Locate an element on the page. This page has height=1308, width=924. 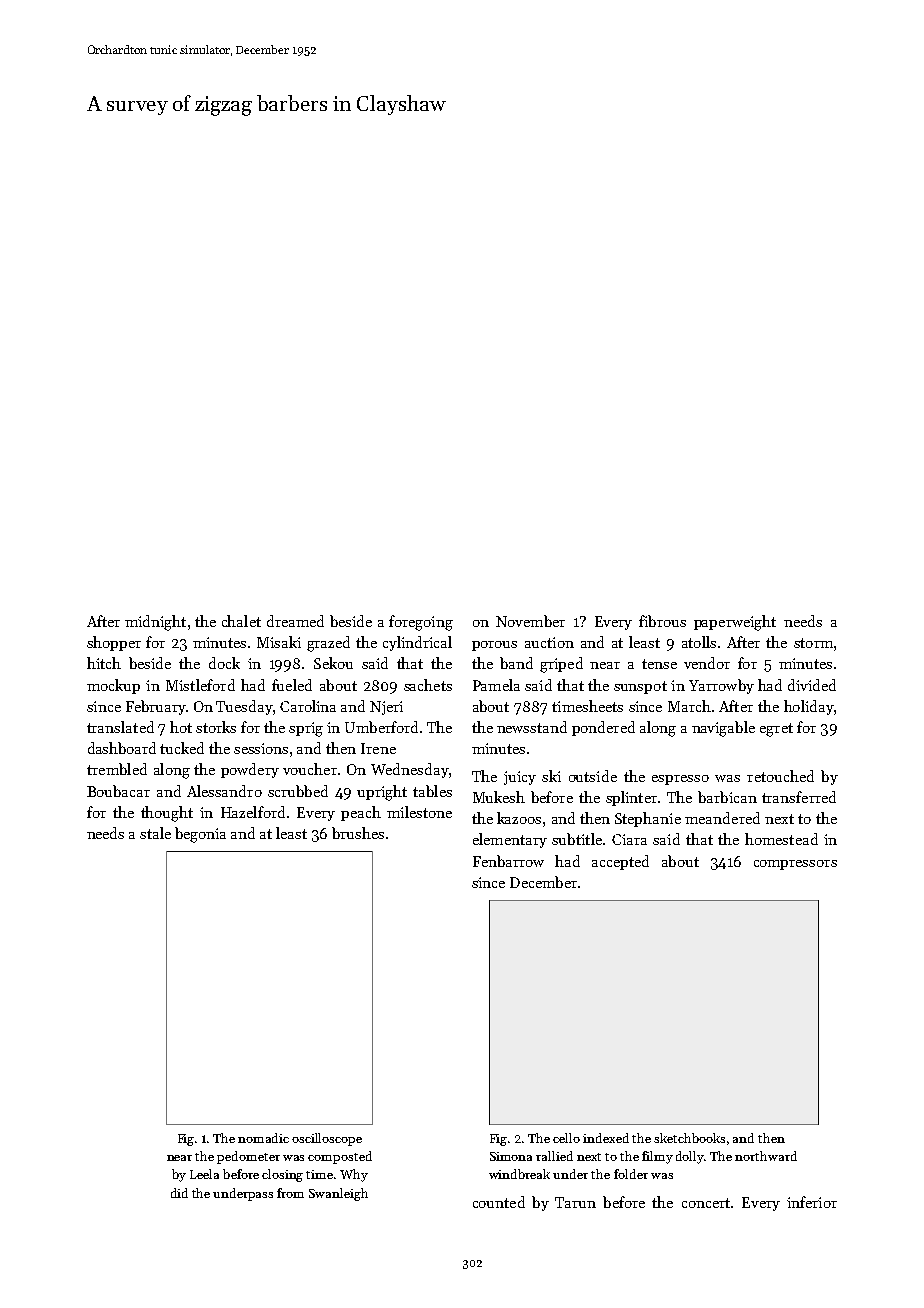
oscilloscope is located at coordinates (327, 1139).
